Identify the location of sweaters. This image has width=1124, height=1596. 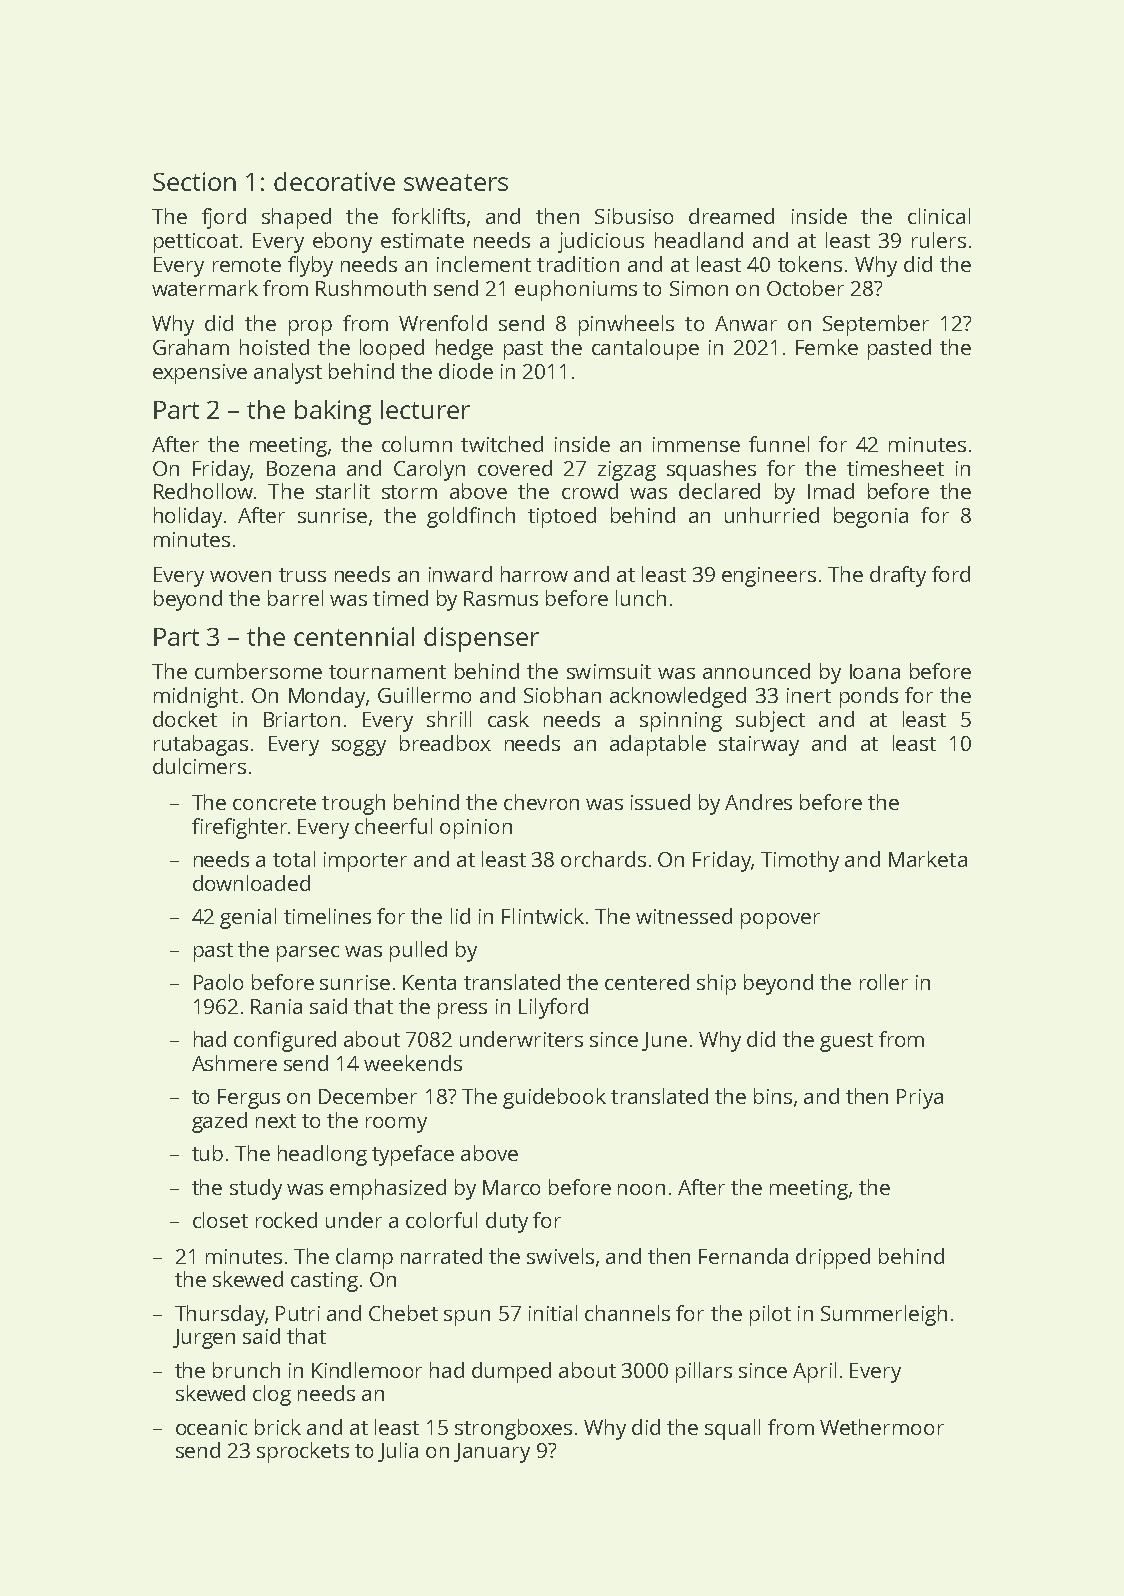
(456, 182).
